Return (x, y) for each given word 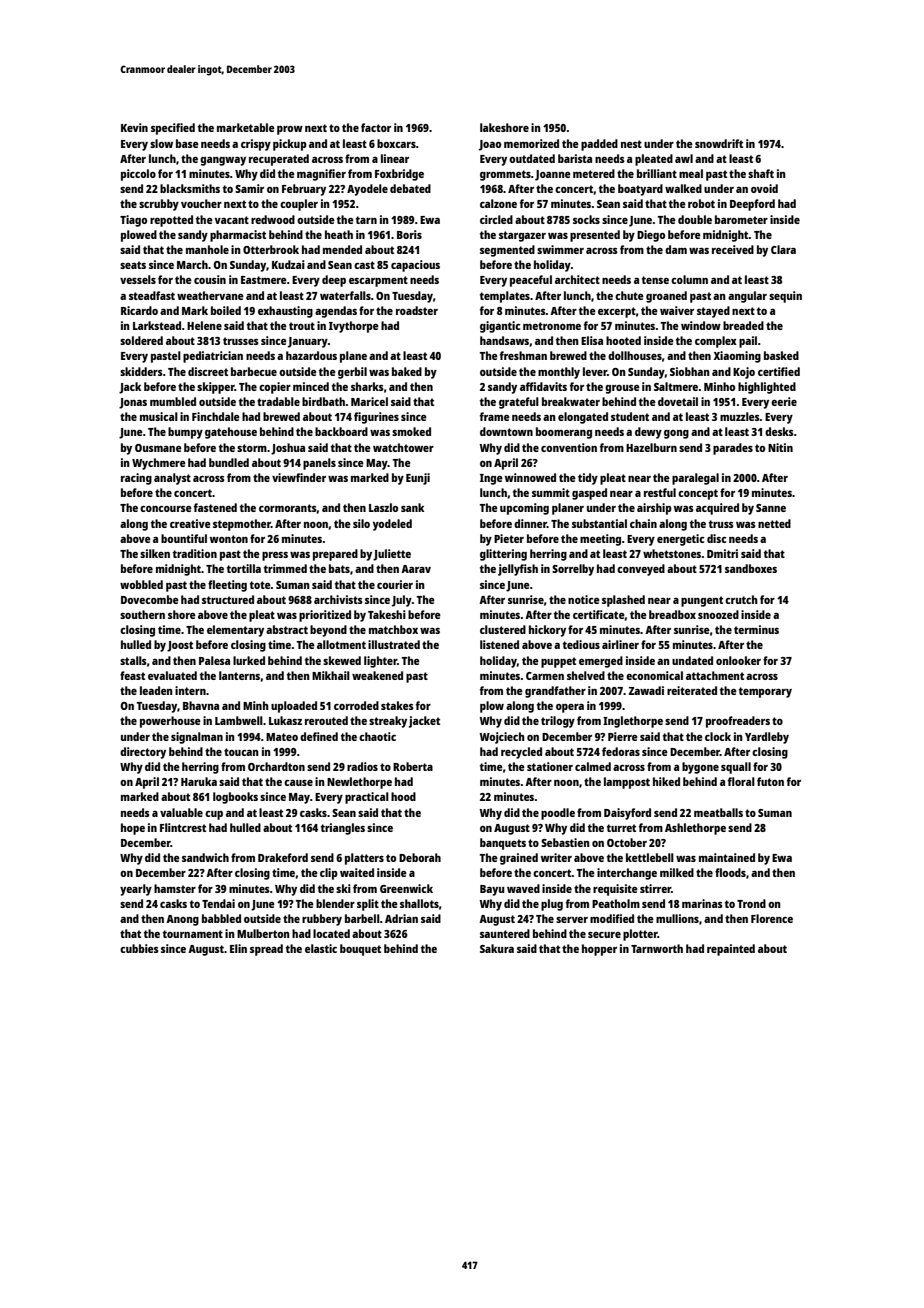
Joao (490, 145)
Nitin (780, 447)
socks (586, 219)
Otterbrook (271, 249)
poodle (558, 814)
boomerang (564, 433)
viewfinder (299, 477)
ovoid (764, 188)
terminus (756, 629)
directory (143, 753)
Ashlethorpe (695, 829)
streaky (388, 722)
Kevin (134, 127)
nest (631, 144)
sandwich (205, 857)
